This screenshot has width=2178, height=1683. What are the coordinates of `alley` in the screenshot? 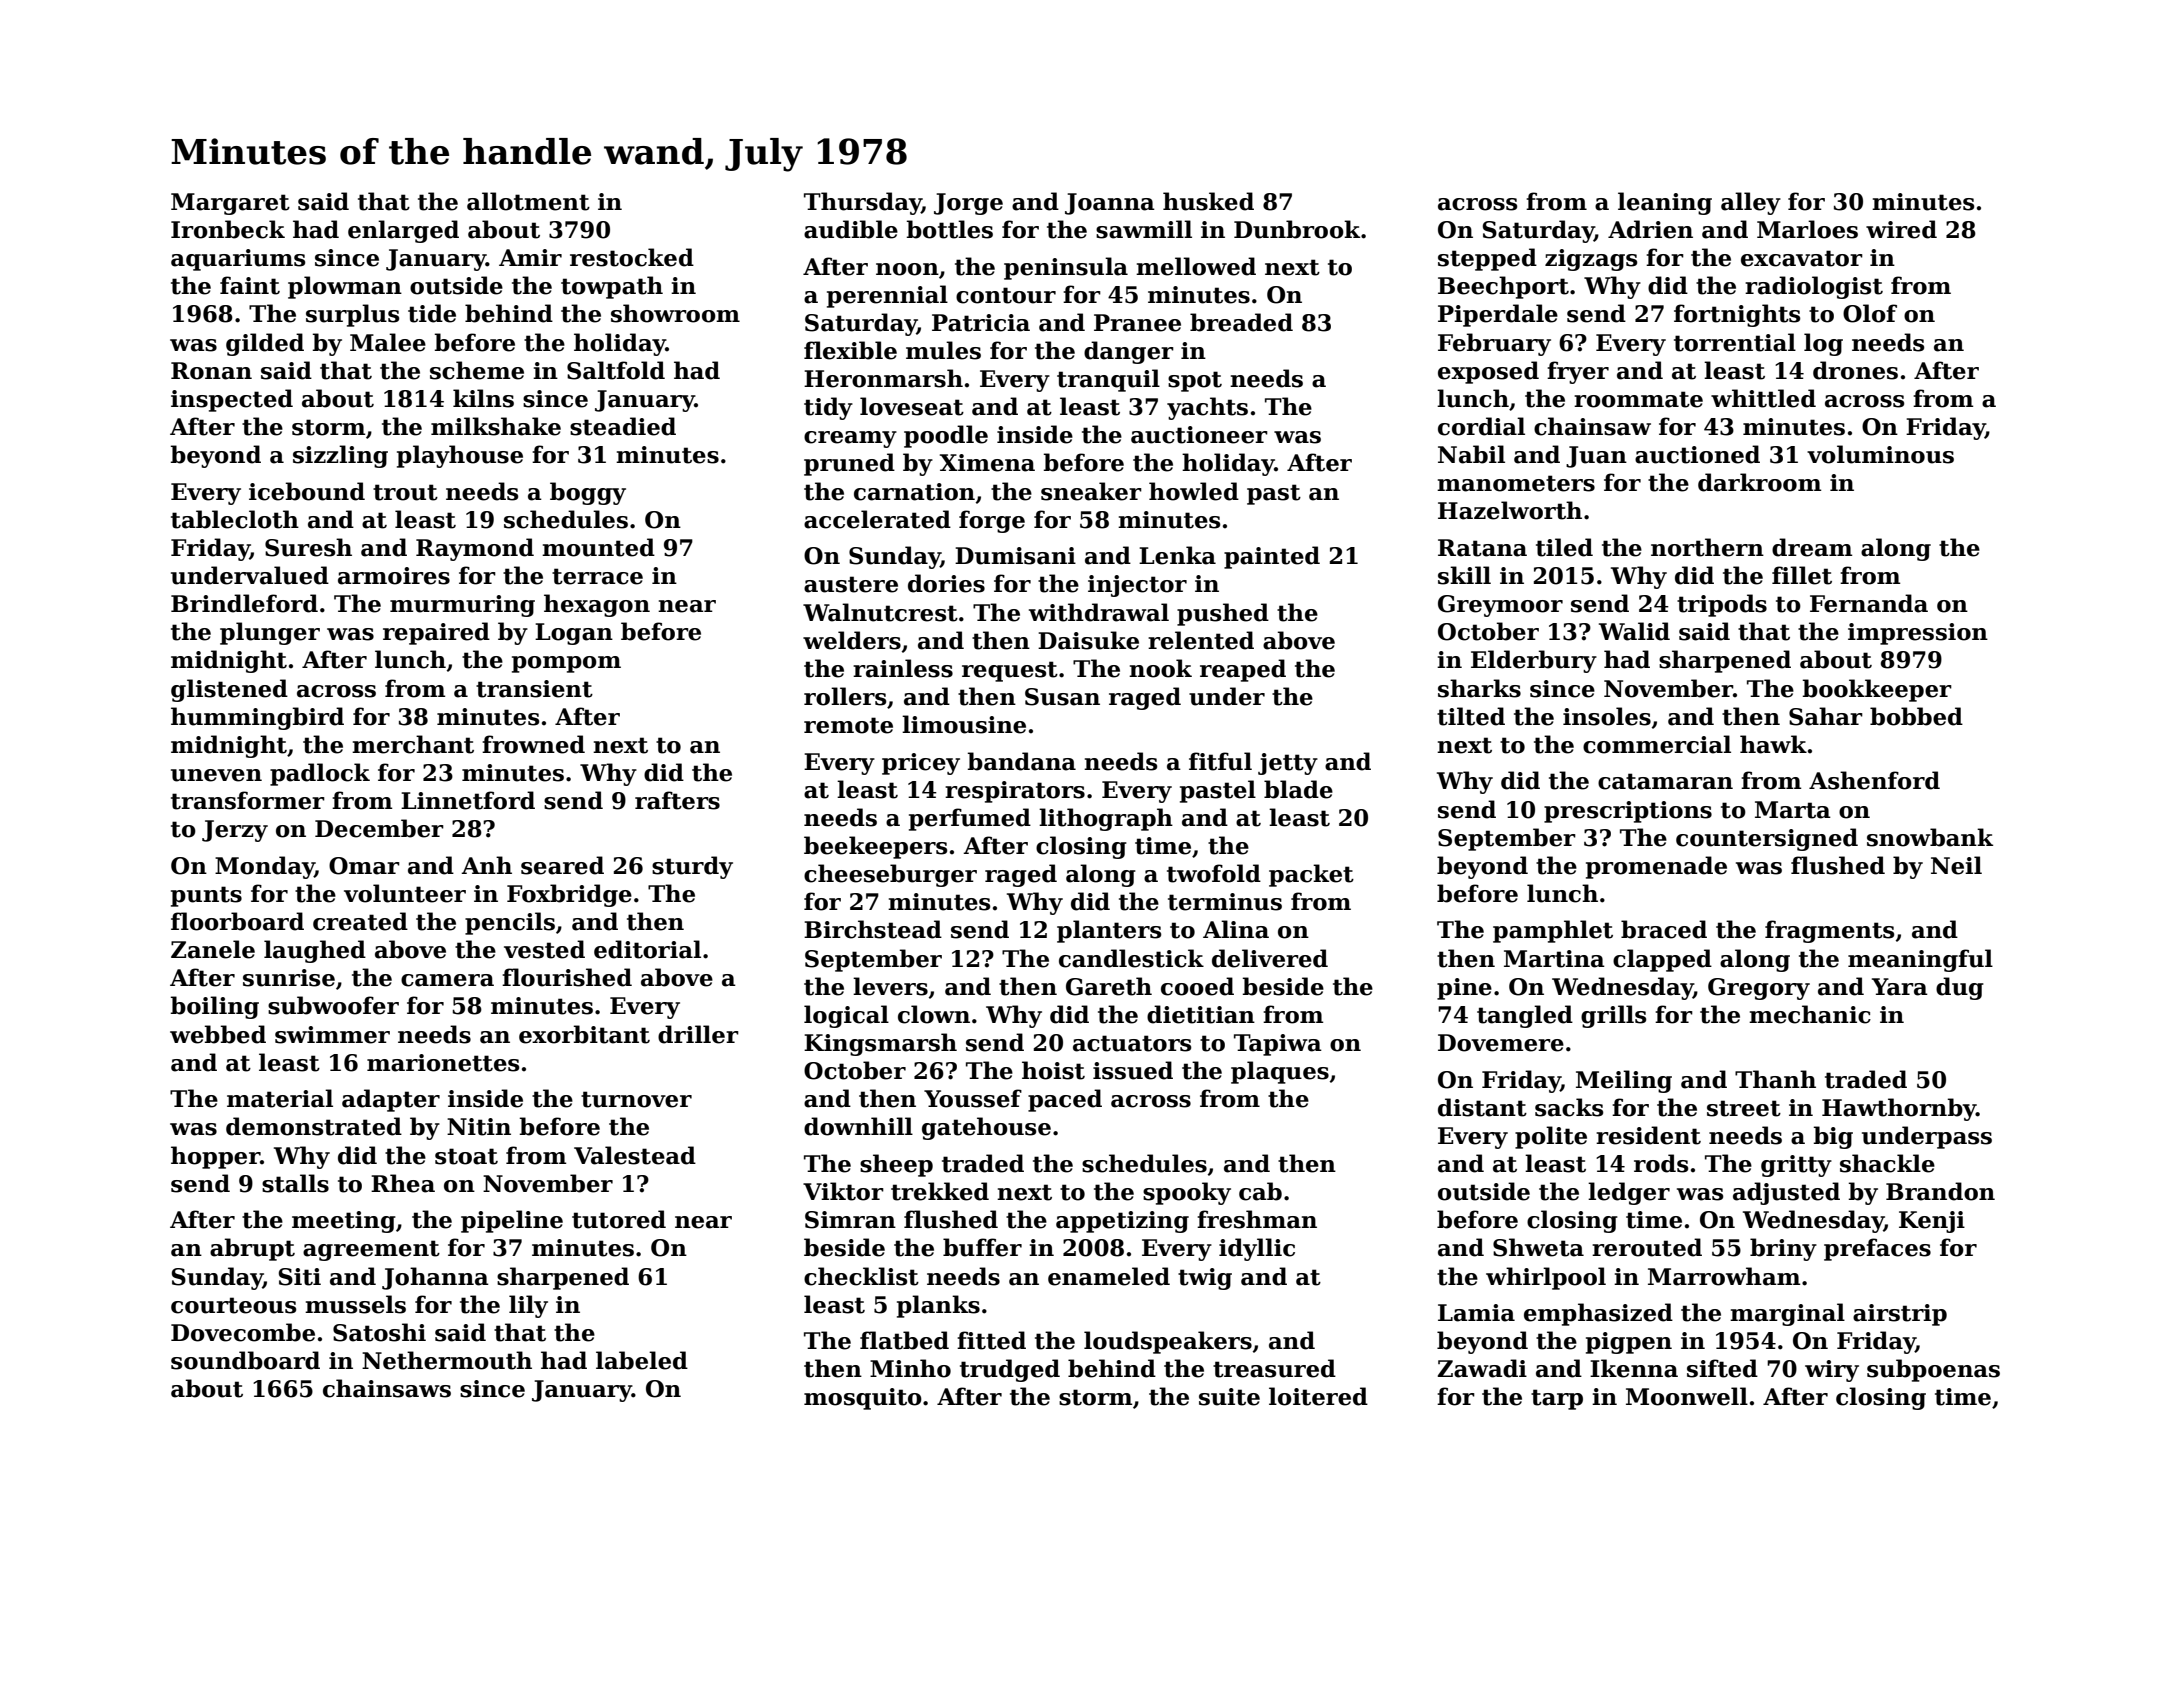 It's located at (1751, 203).
